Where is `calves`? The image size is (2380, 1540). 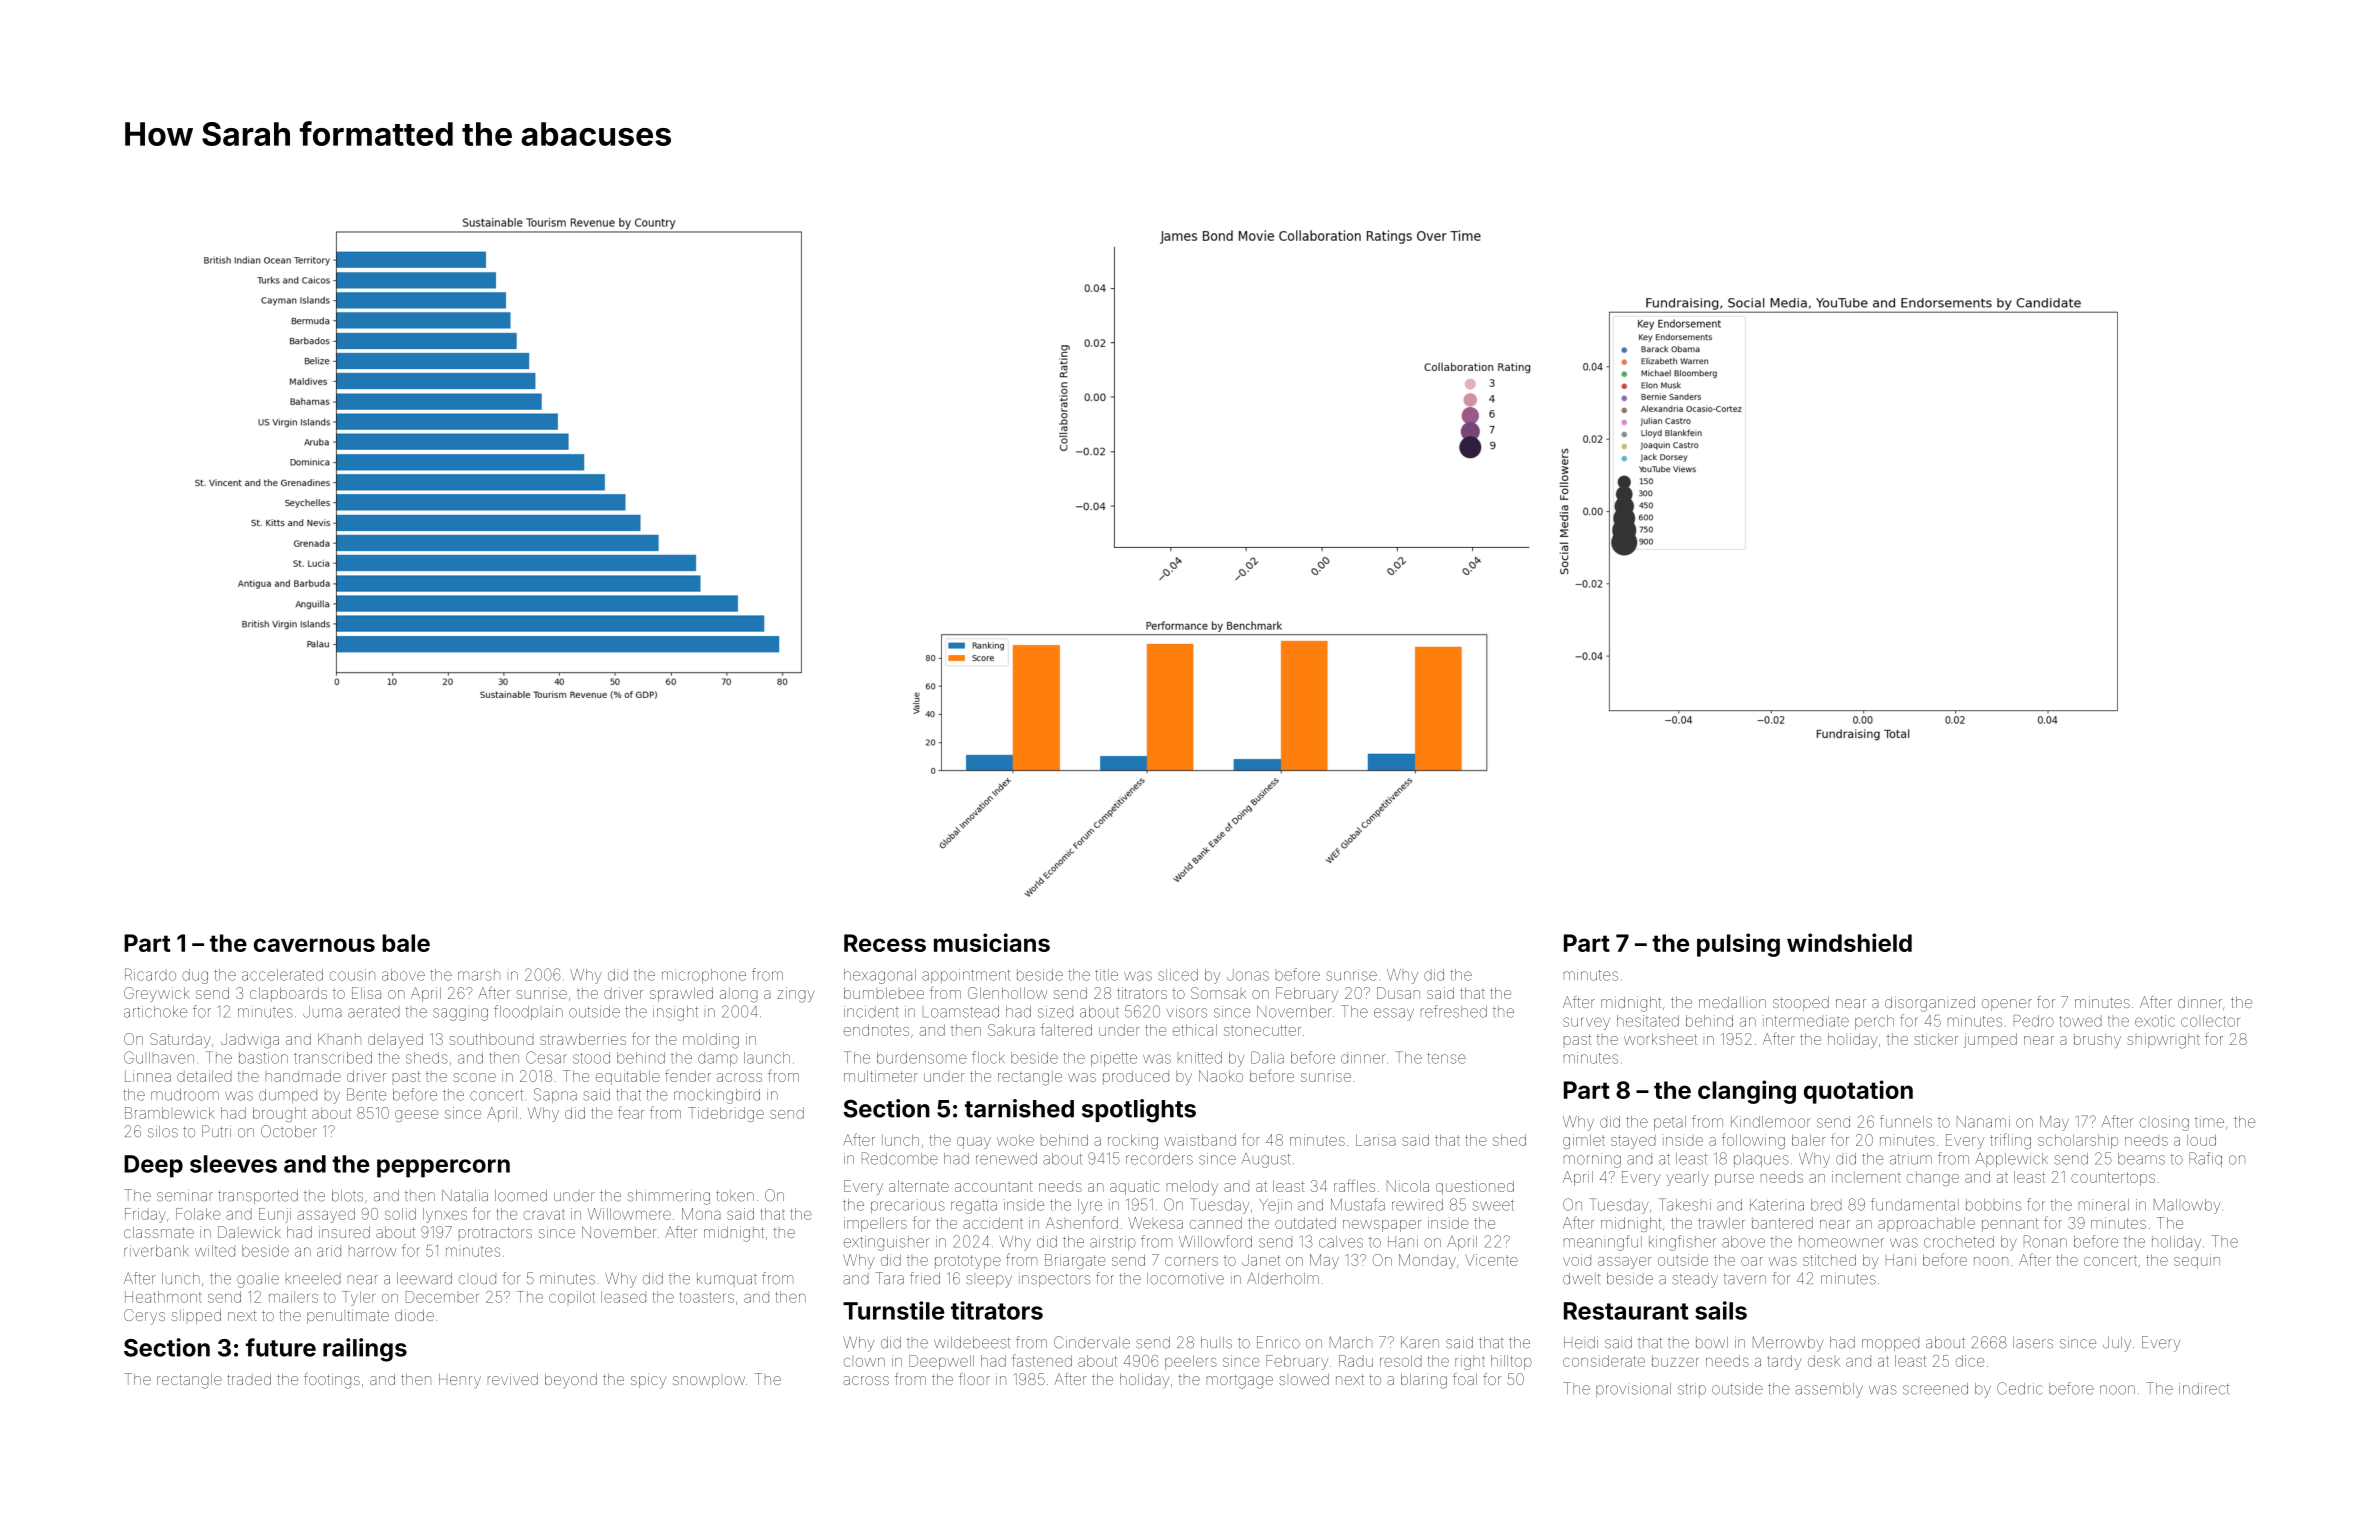
calves is located at coordinates (1341, 1242).
